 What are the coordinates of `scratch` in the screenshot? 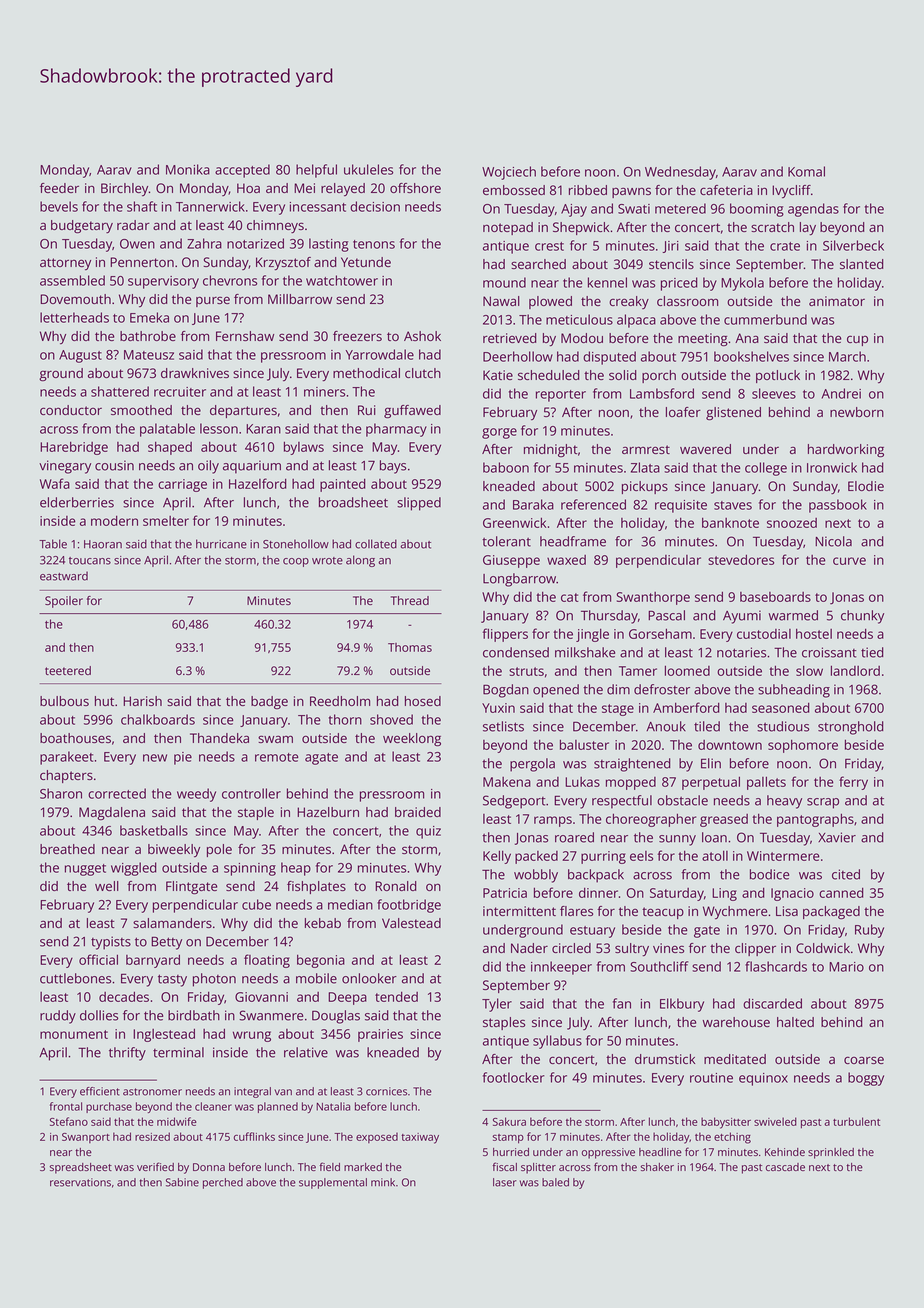 It's located at (772, 227).
